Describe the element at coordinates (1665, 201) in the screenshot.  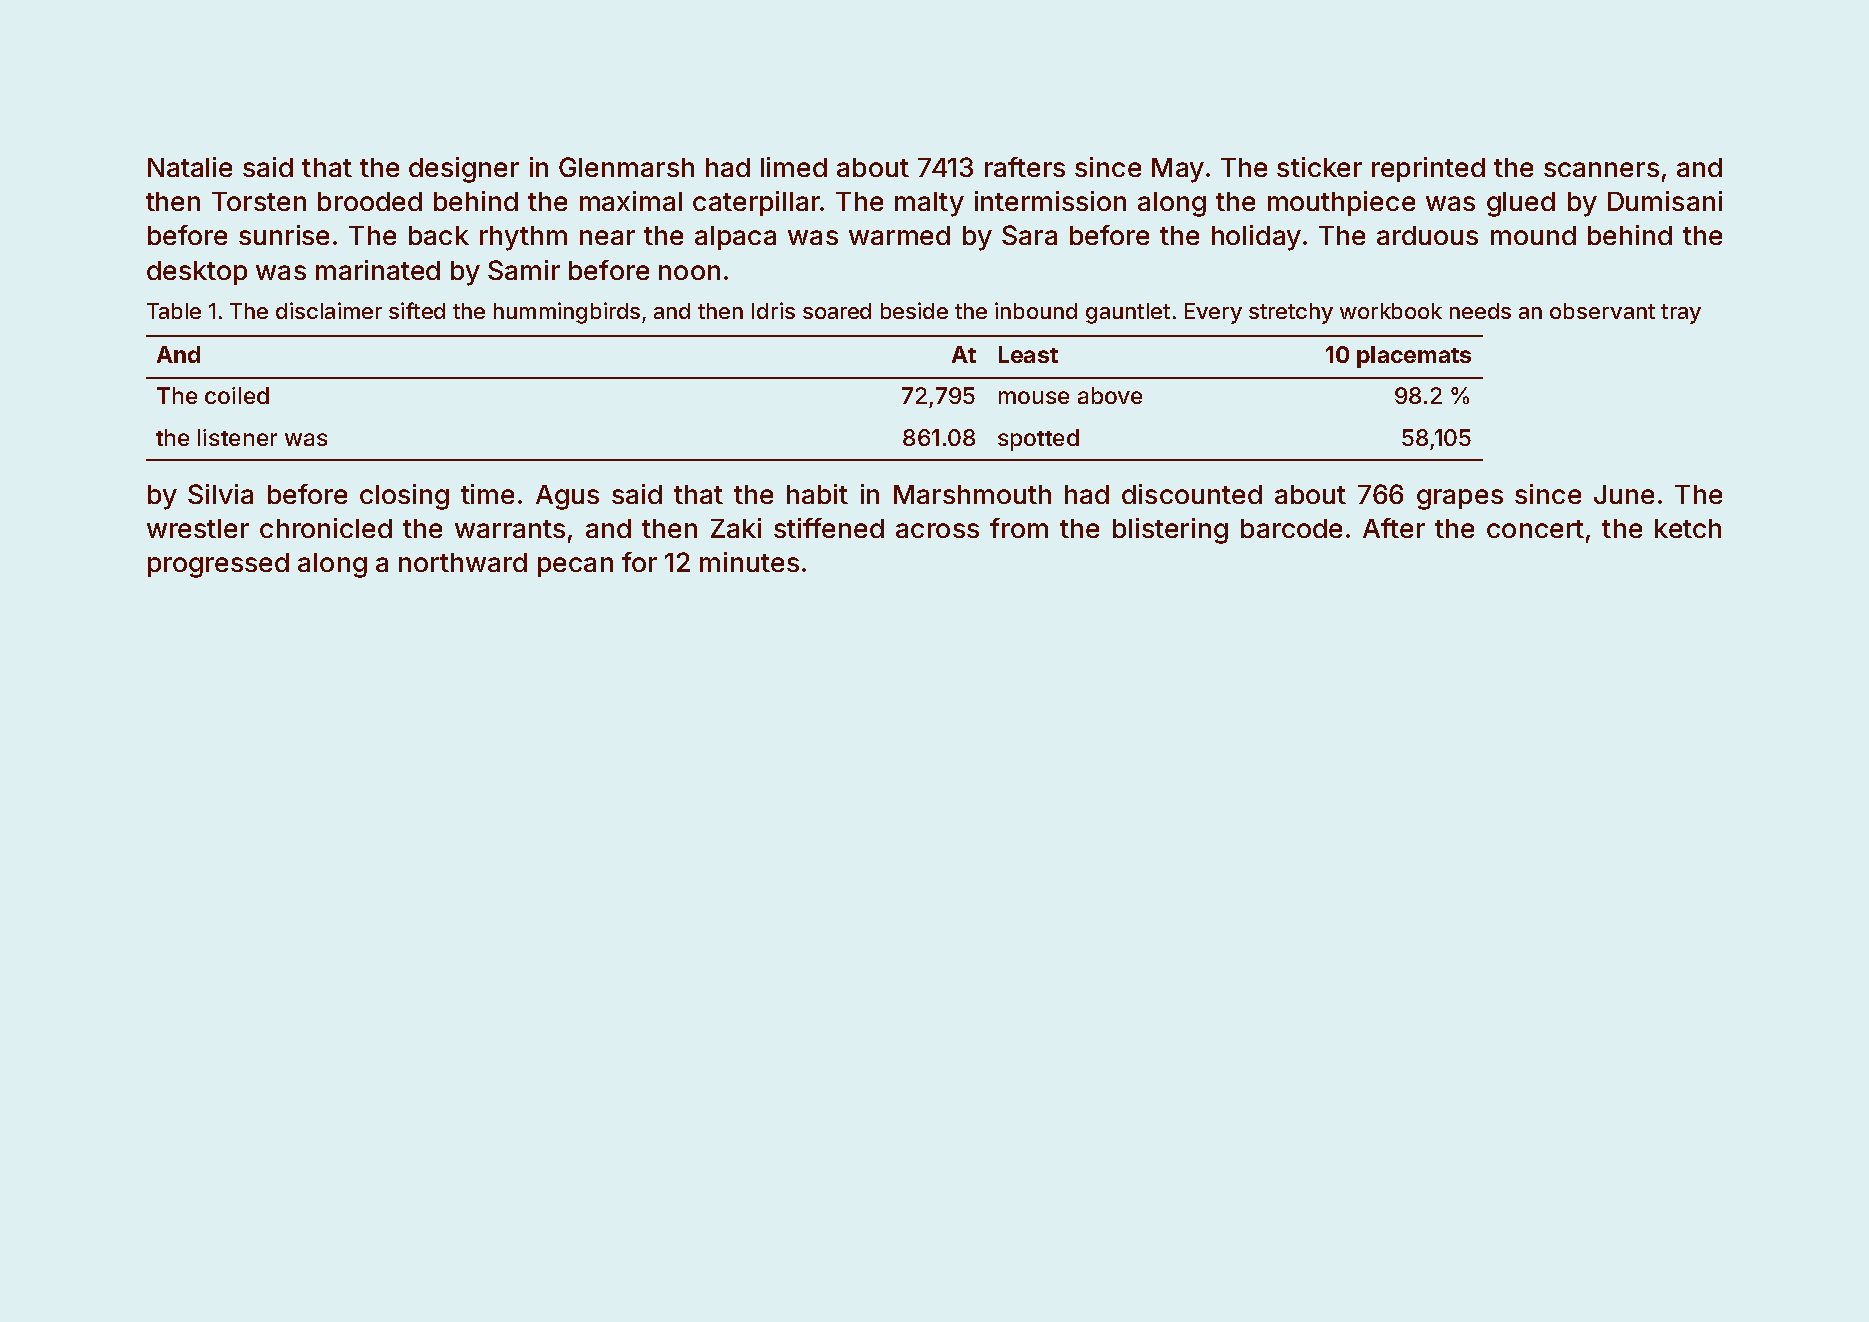
I see `Dumisani` at that location.
